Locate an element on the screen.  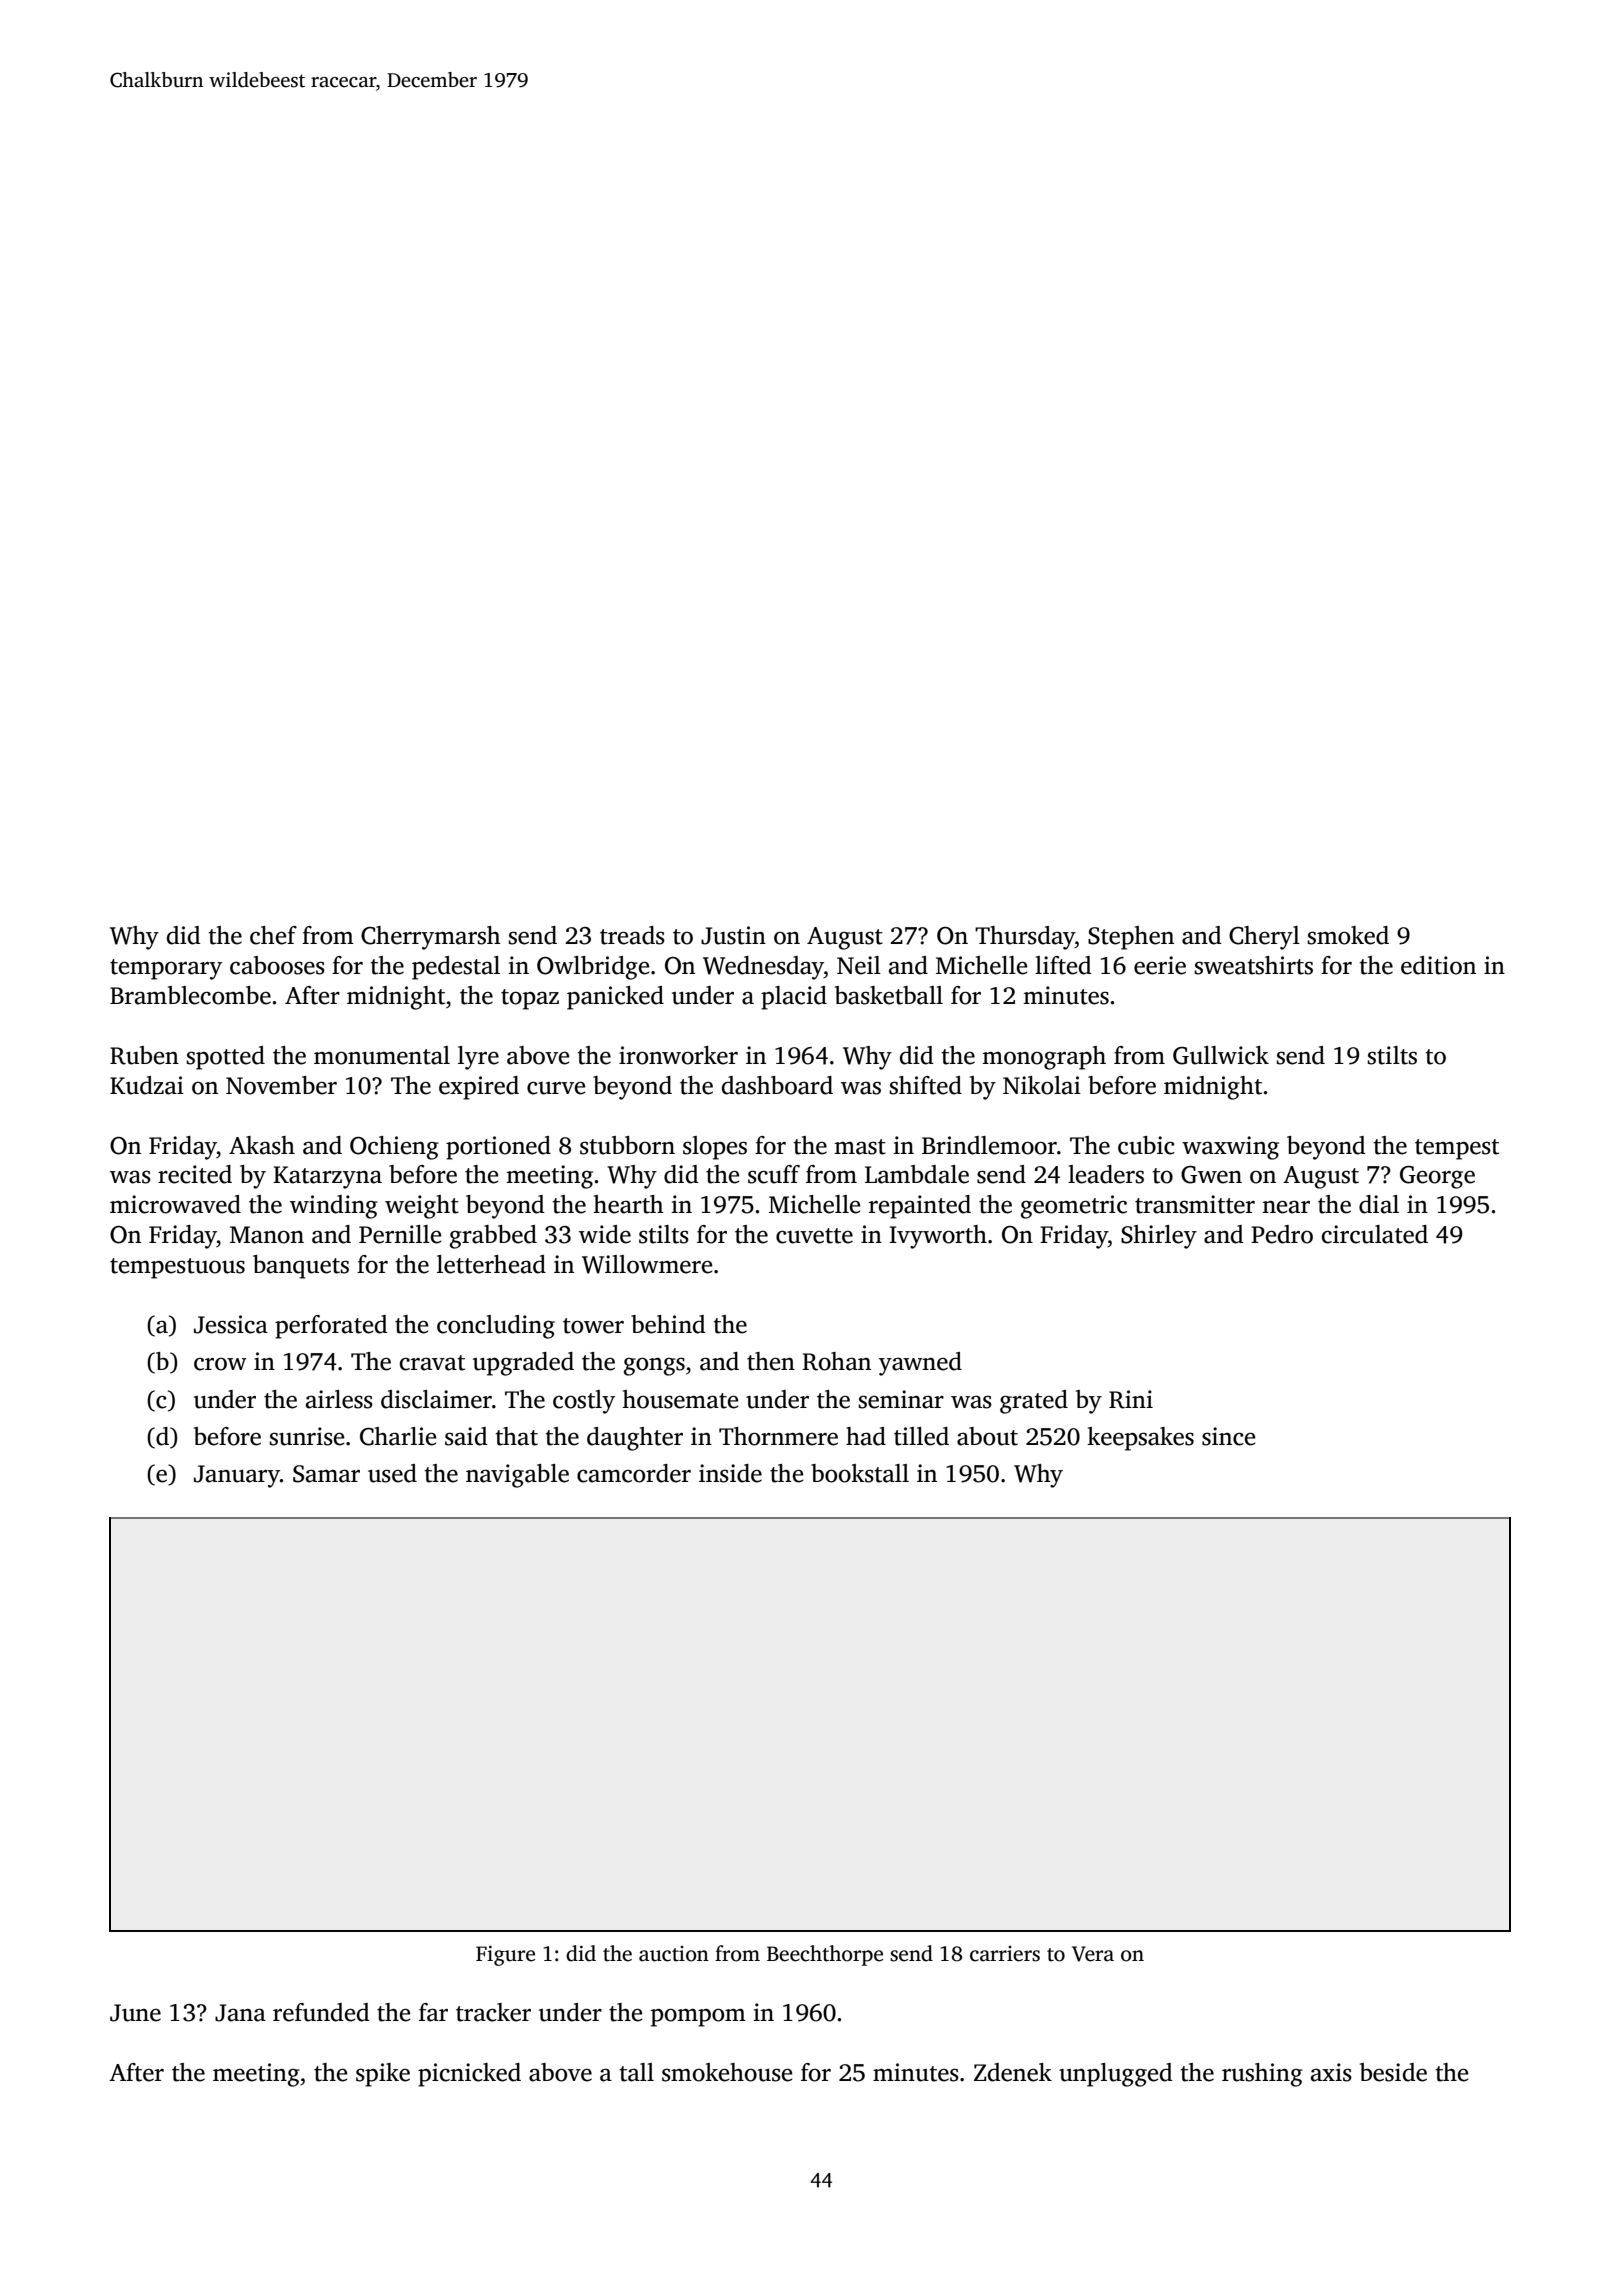
inside is located at coordinates (730, 1473).
